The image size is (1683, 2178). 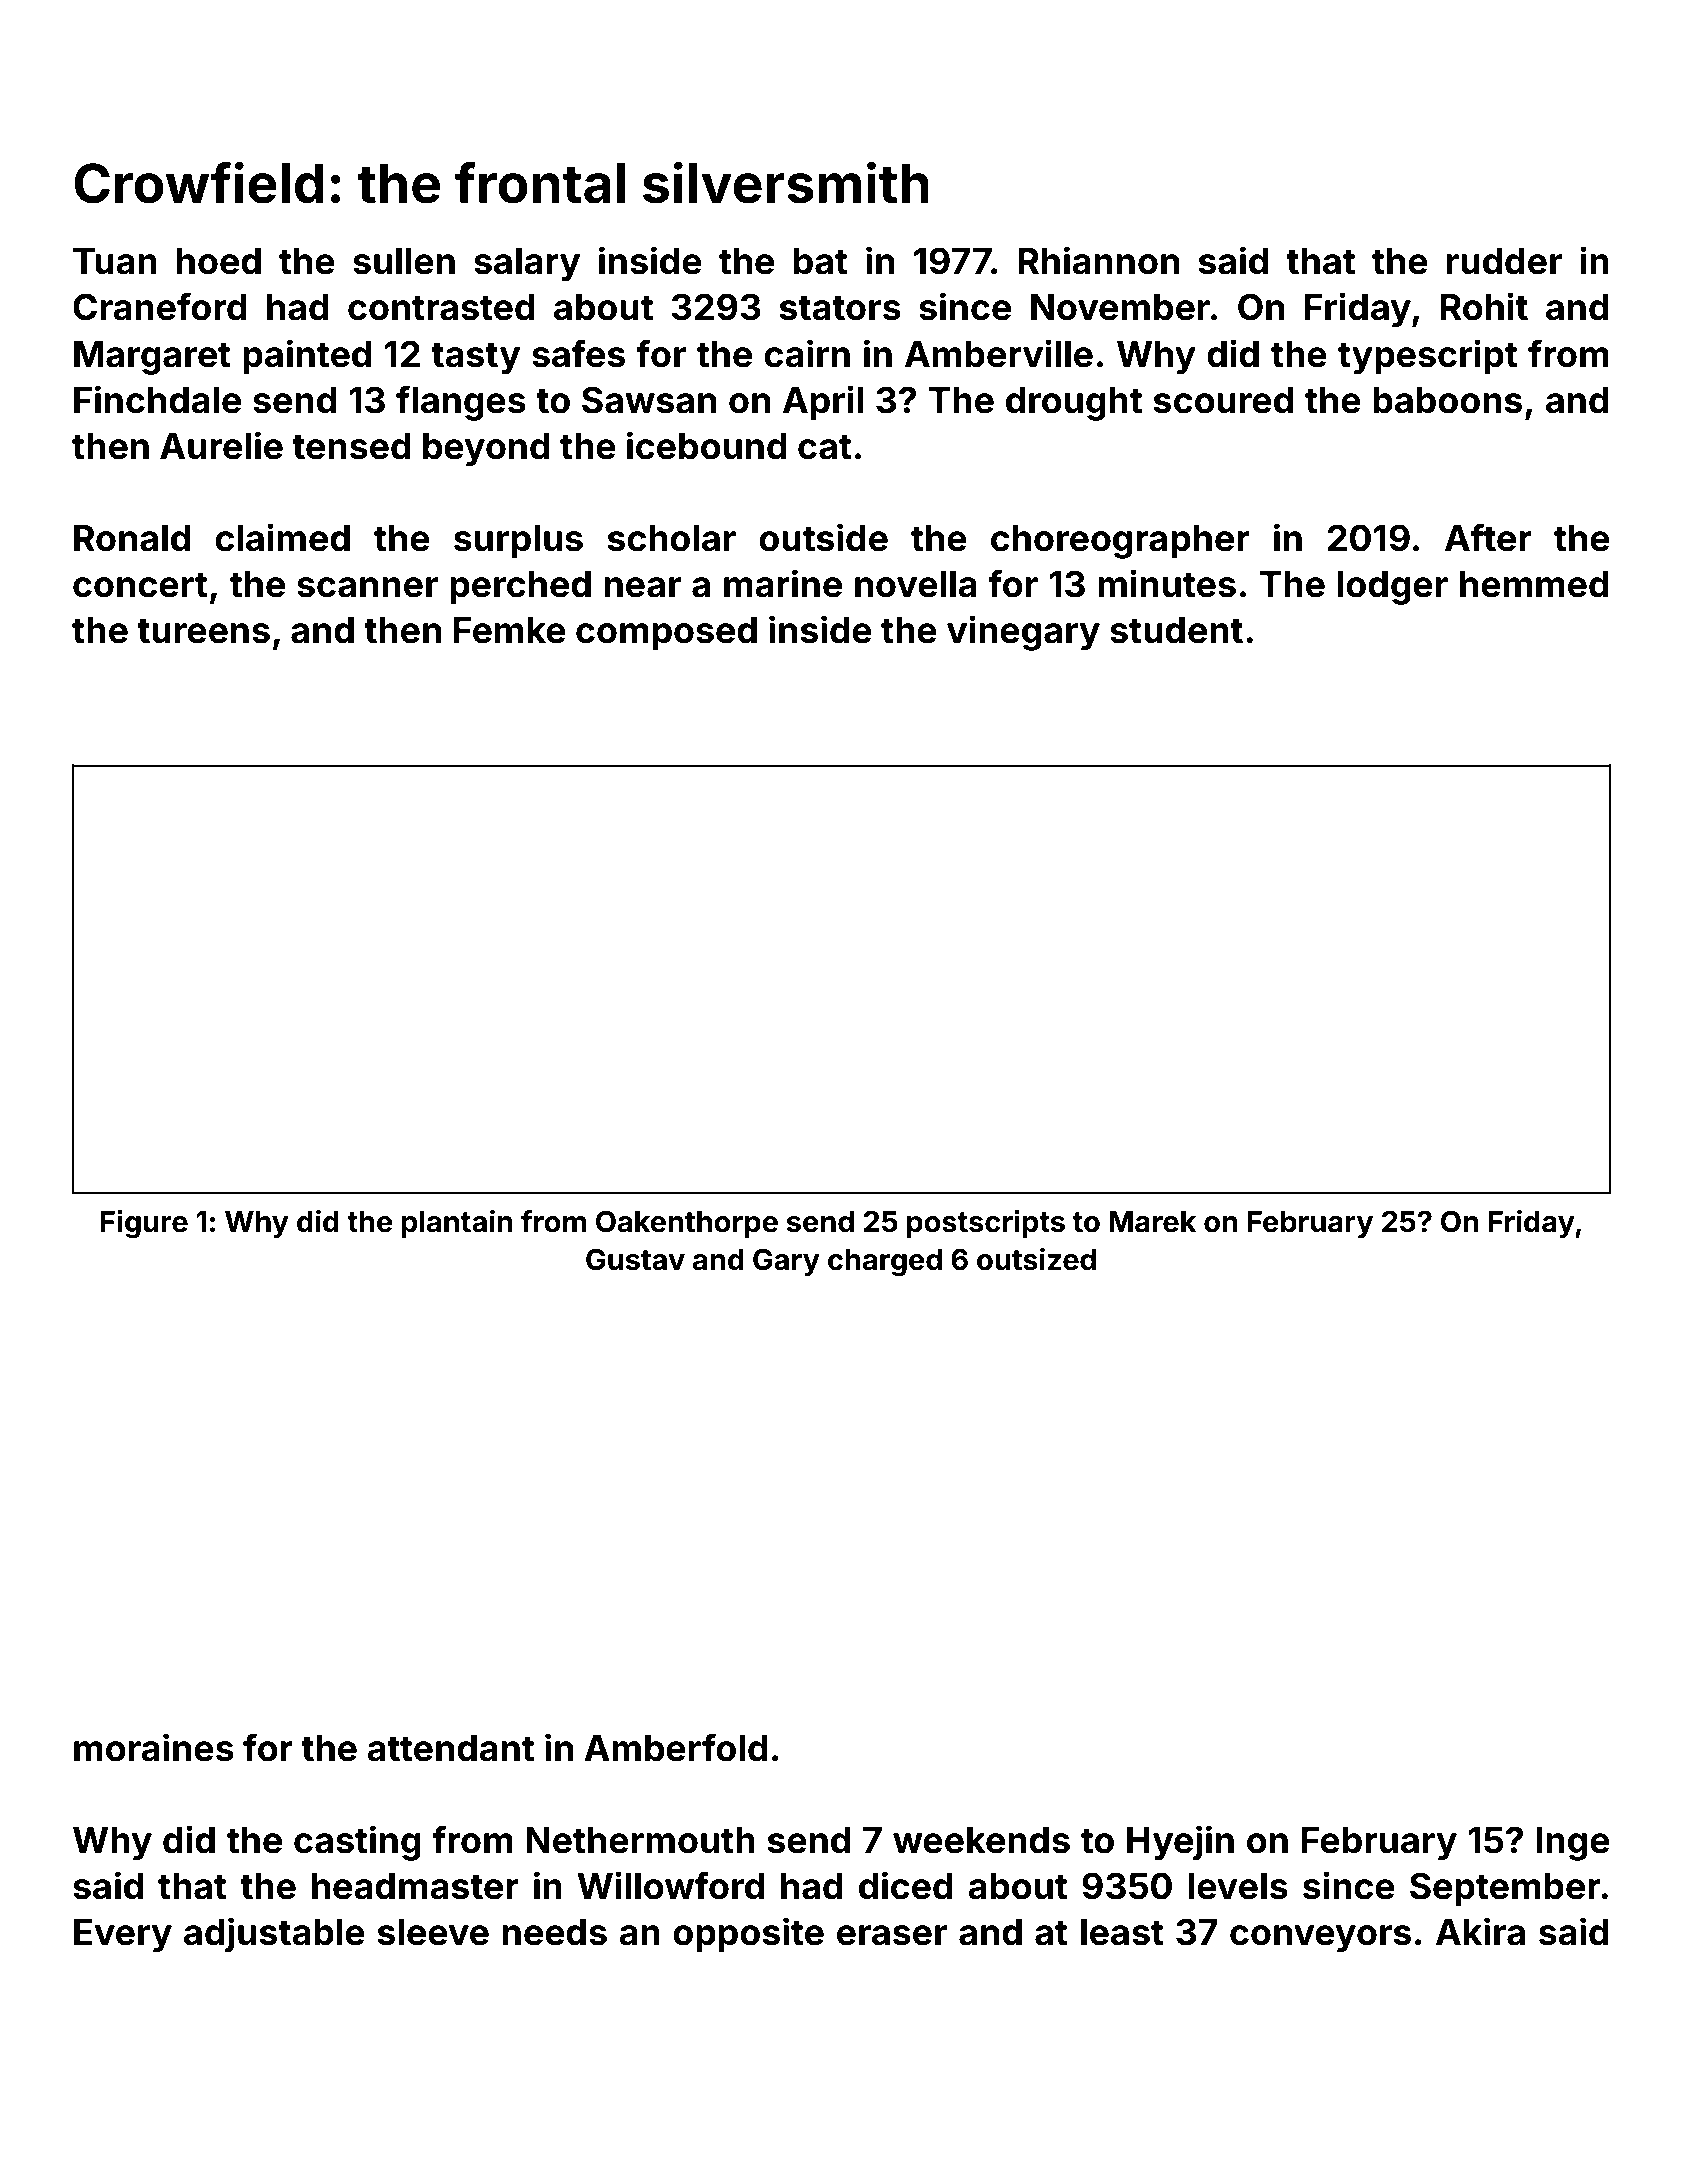 What do you see at coordinates (916, 584) in the screenshot?
I see `novella` at bounding box center [916, 584].
